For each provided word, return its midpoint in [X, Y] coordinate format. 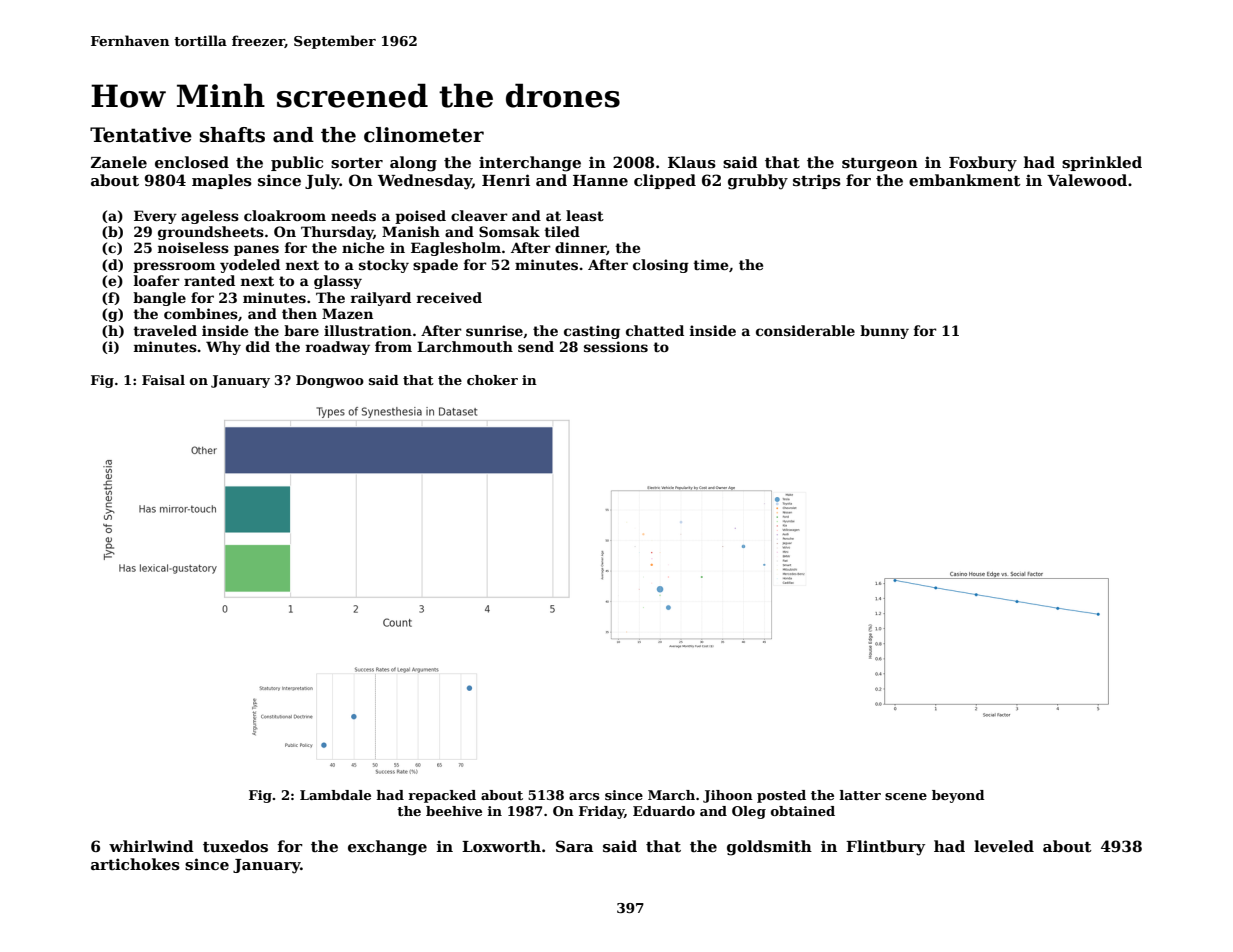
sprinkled [1102, 163]
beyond [958, 796]
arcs [584, 796]
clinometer [424, 135]
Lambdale [335, 795]
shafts [232, 135]
